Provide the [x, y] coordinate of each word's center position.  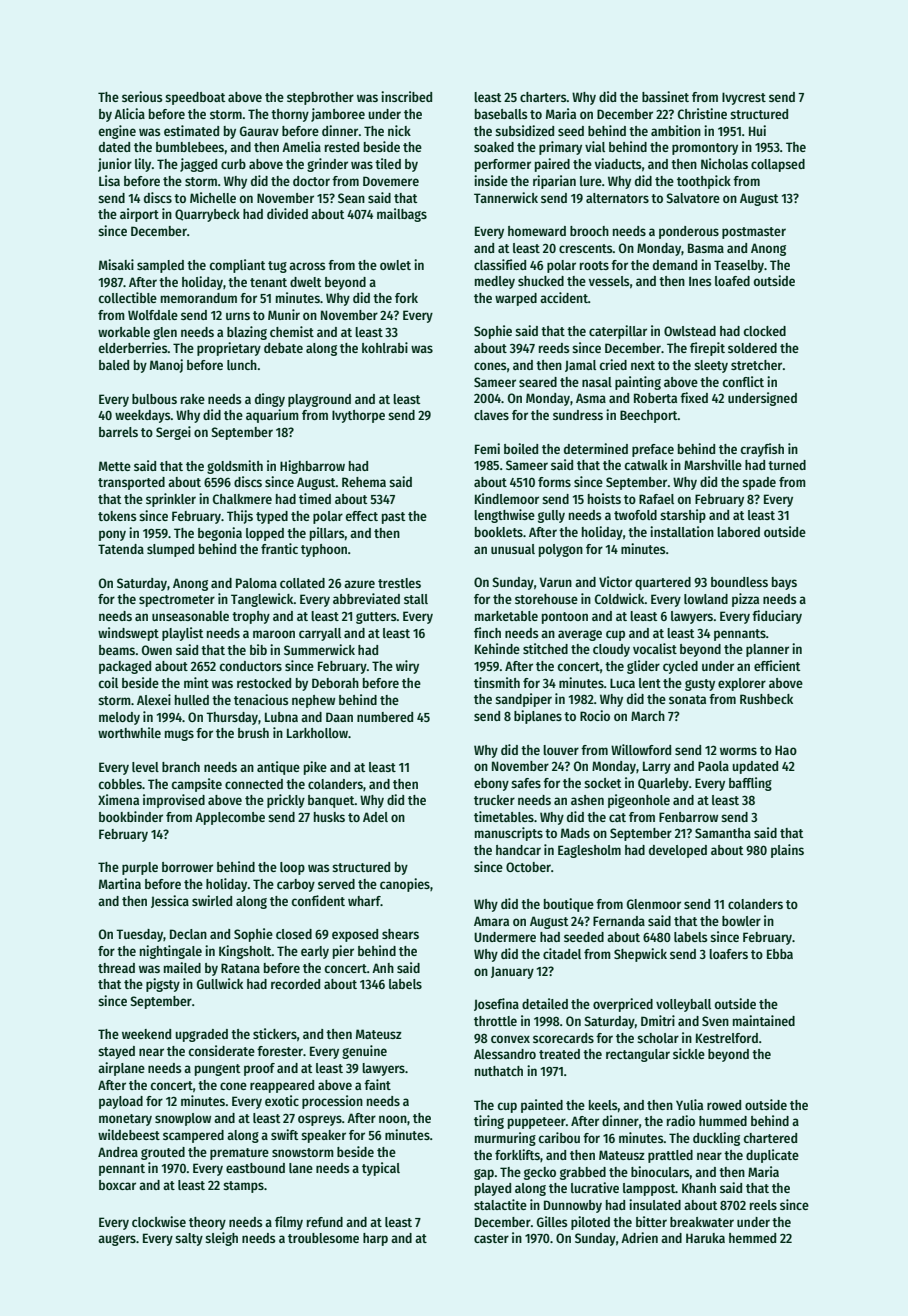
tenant [268, 282]
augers [117, 1240]
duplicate [772, 1156]
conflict [743, 381]
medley [495, 282]
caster [491, 1238]
